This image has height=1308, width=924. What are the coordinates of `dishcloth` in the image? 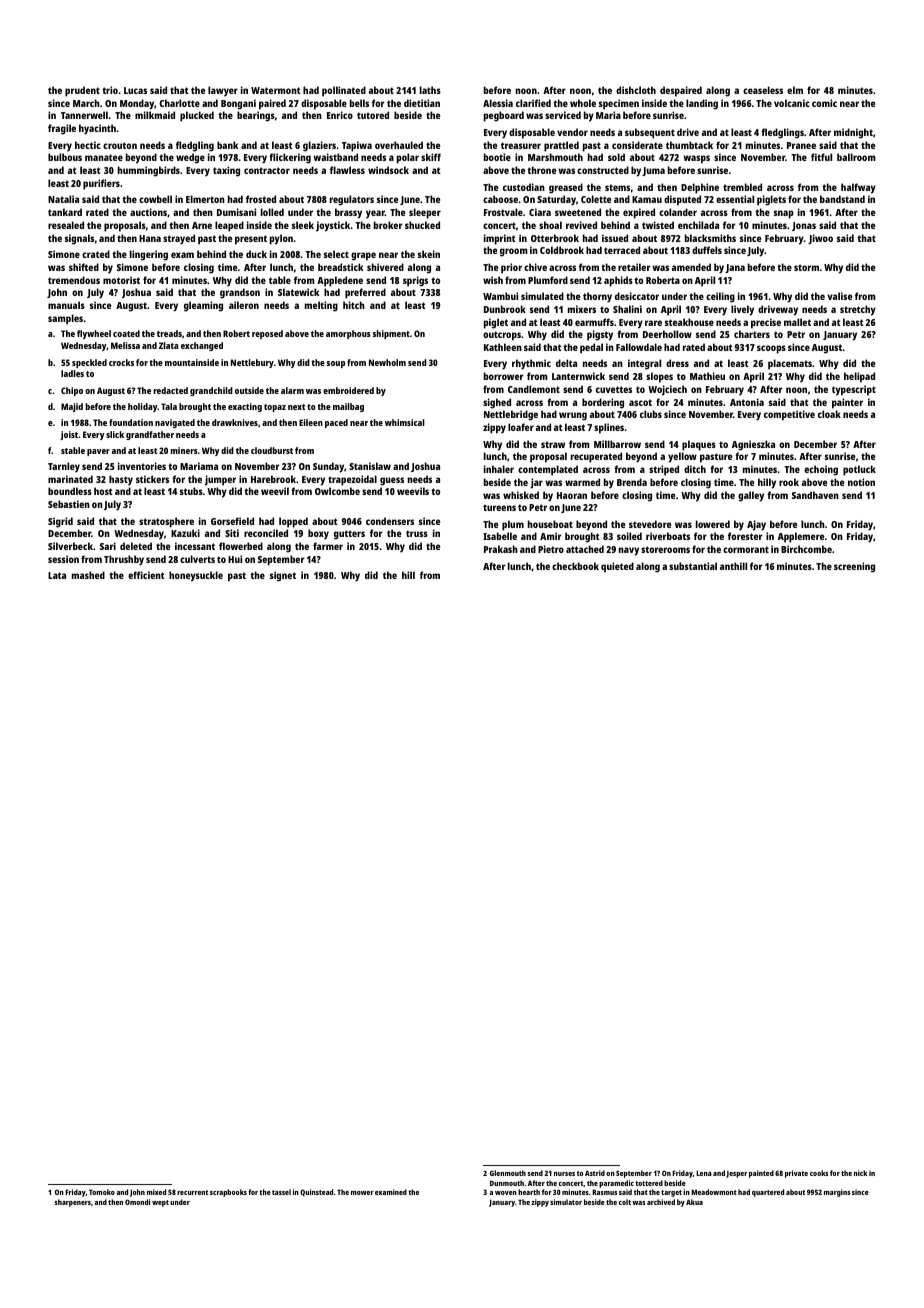 It's located at (636, 90).
